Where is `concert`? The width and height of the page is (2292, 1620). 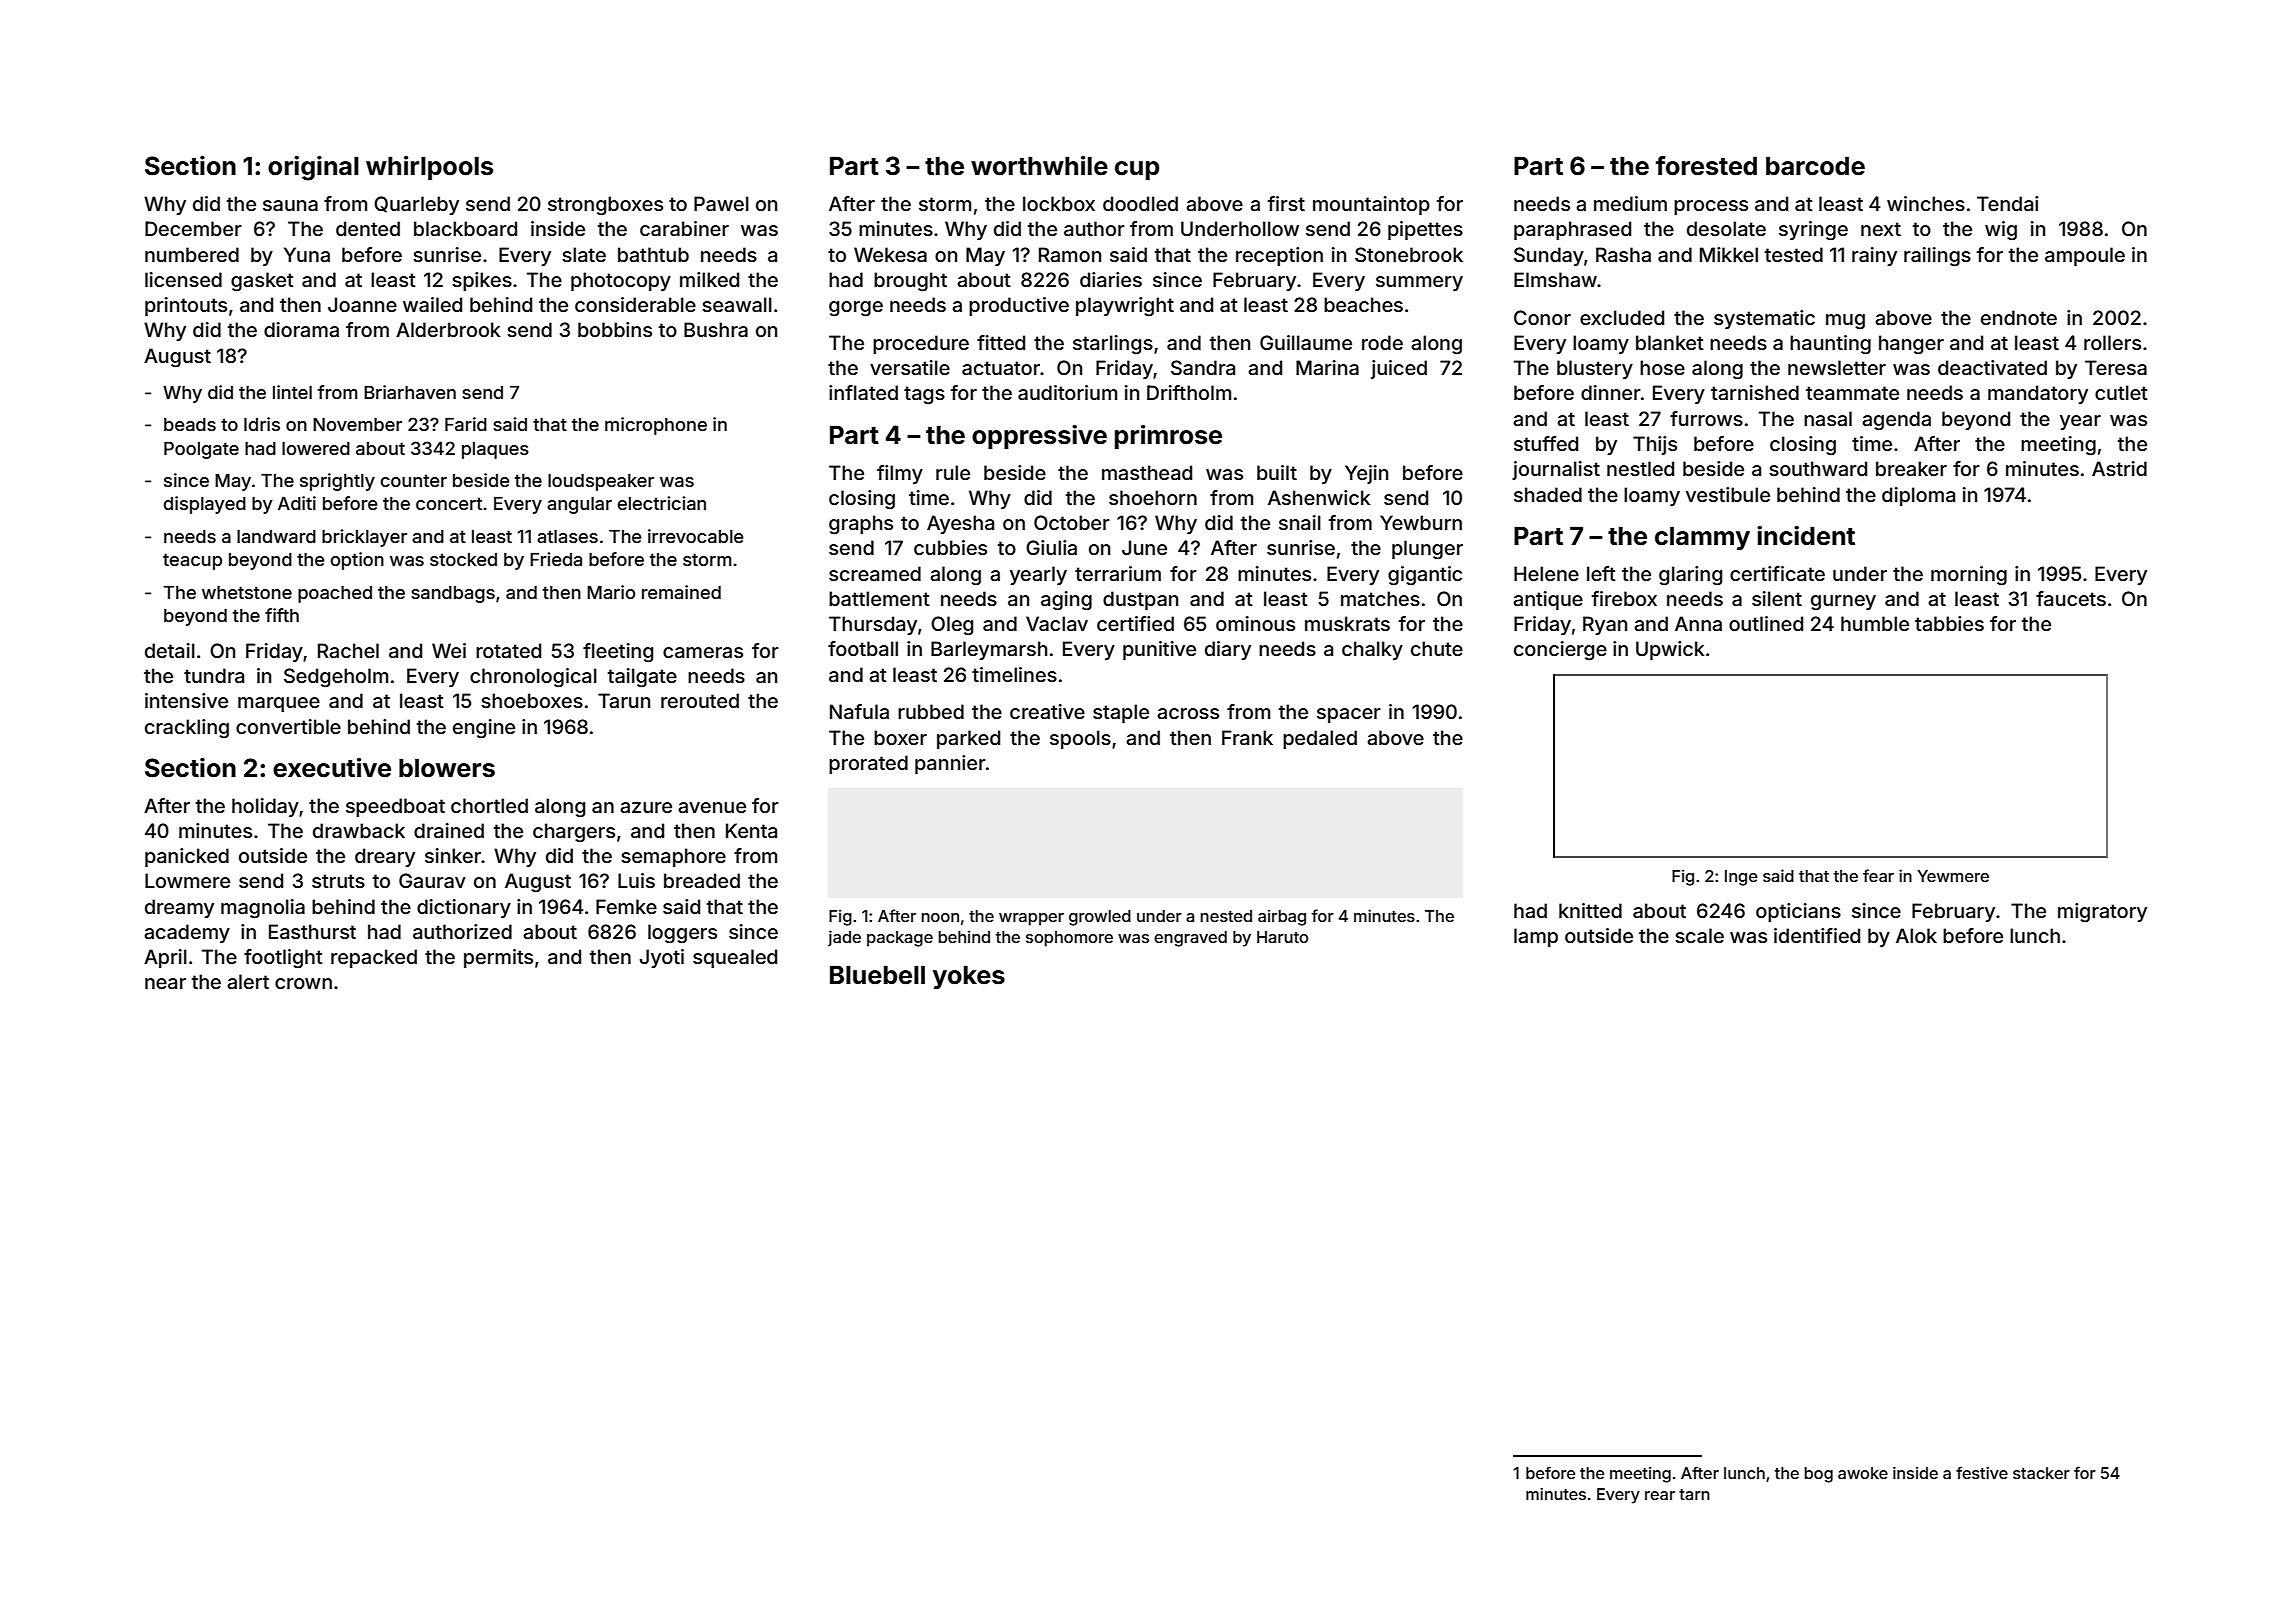 concert is located at coordinates (449, 503).
